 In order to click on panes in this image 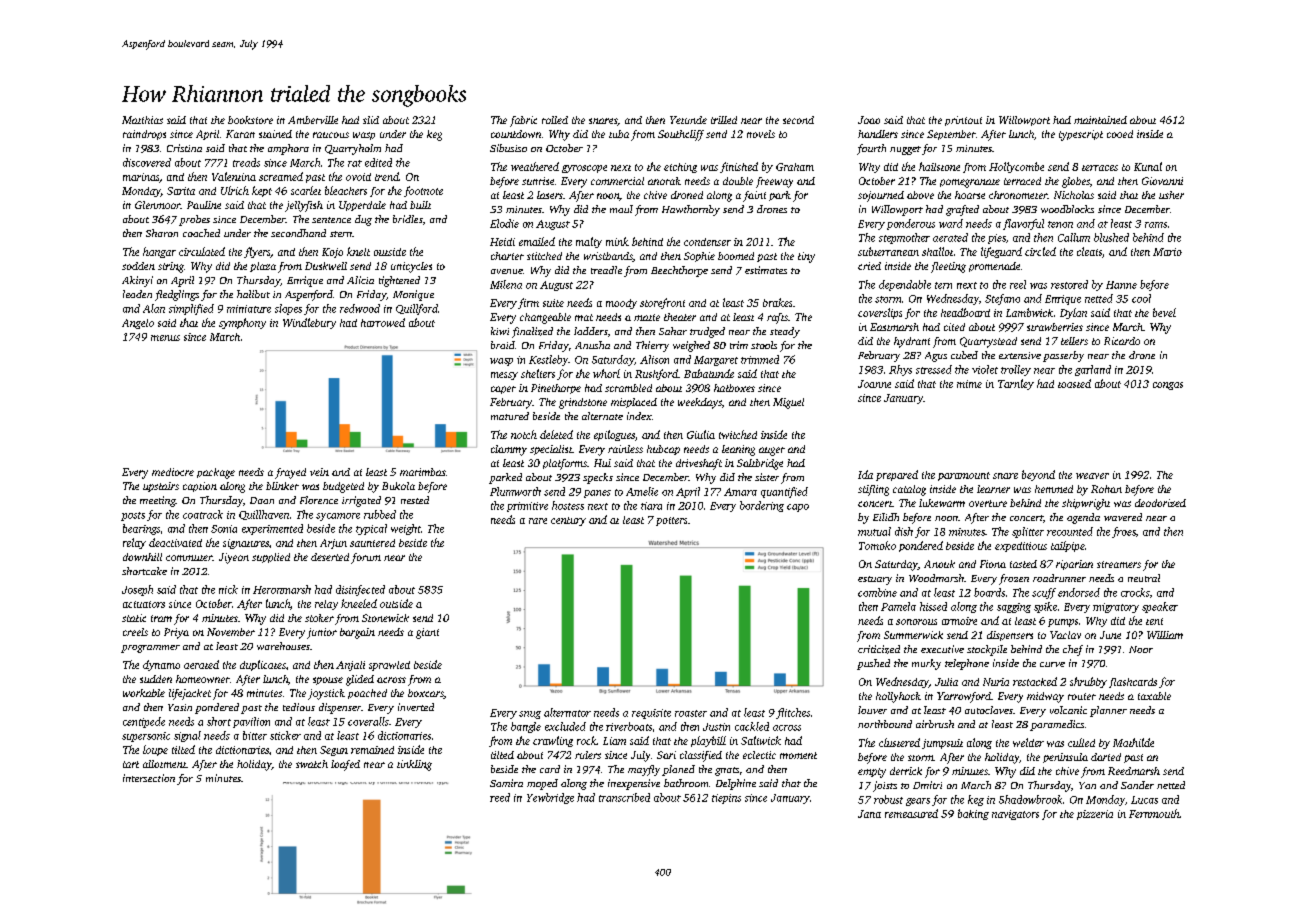, I will do `click(597, 494)`.
